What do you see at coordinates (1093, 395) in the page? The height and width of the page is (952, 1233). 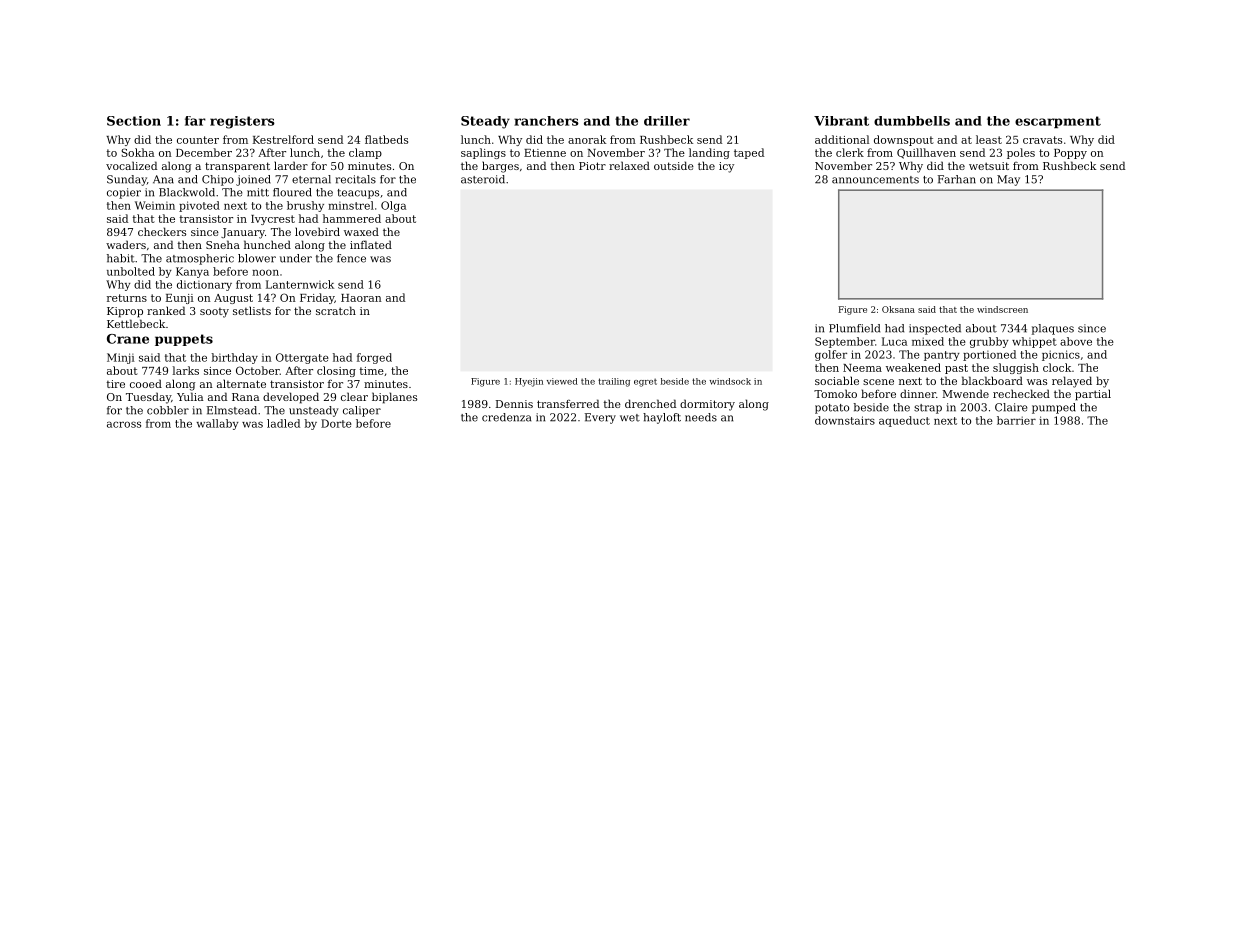 I see `partial` at bounding box center [1093, 395].
